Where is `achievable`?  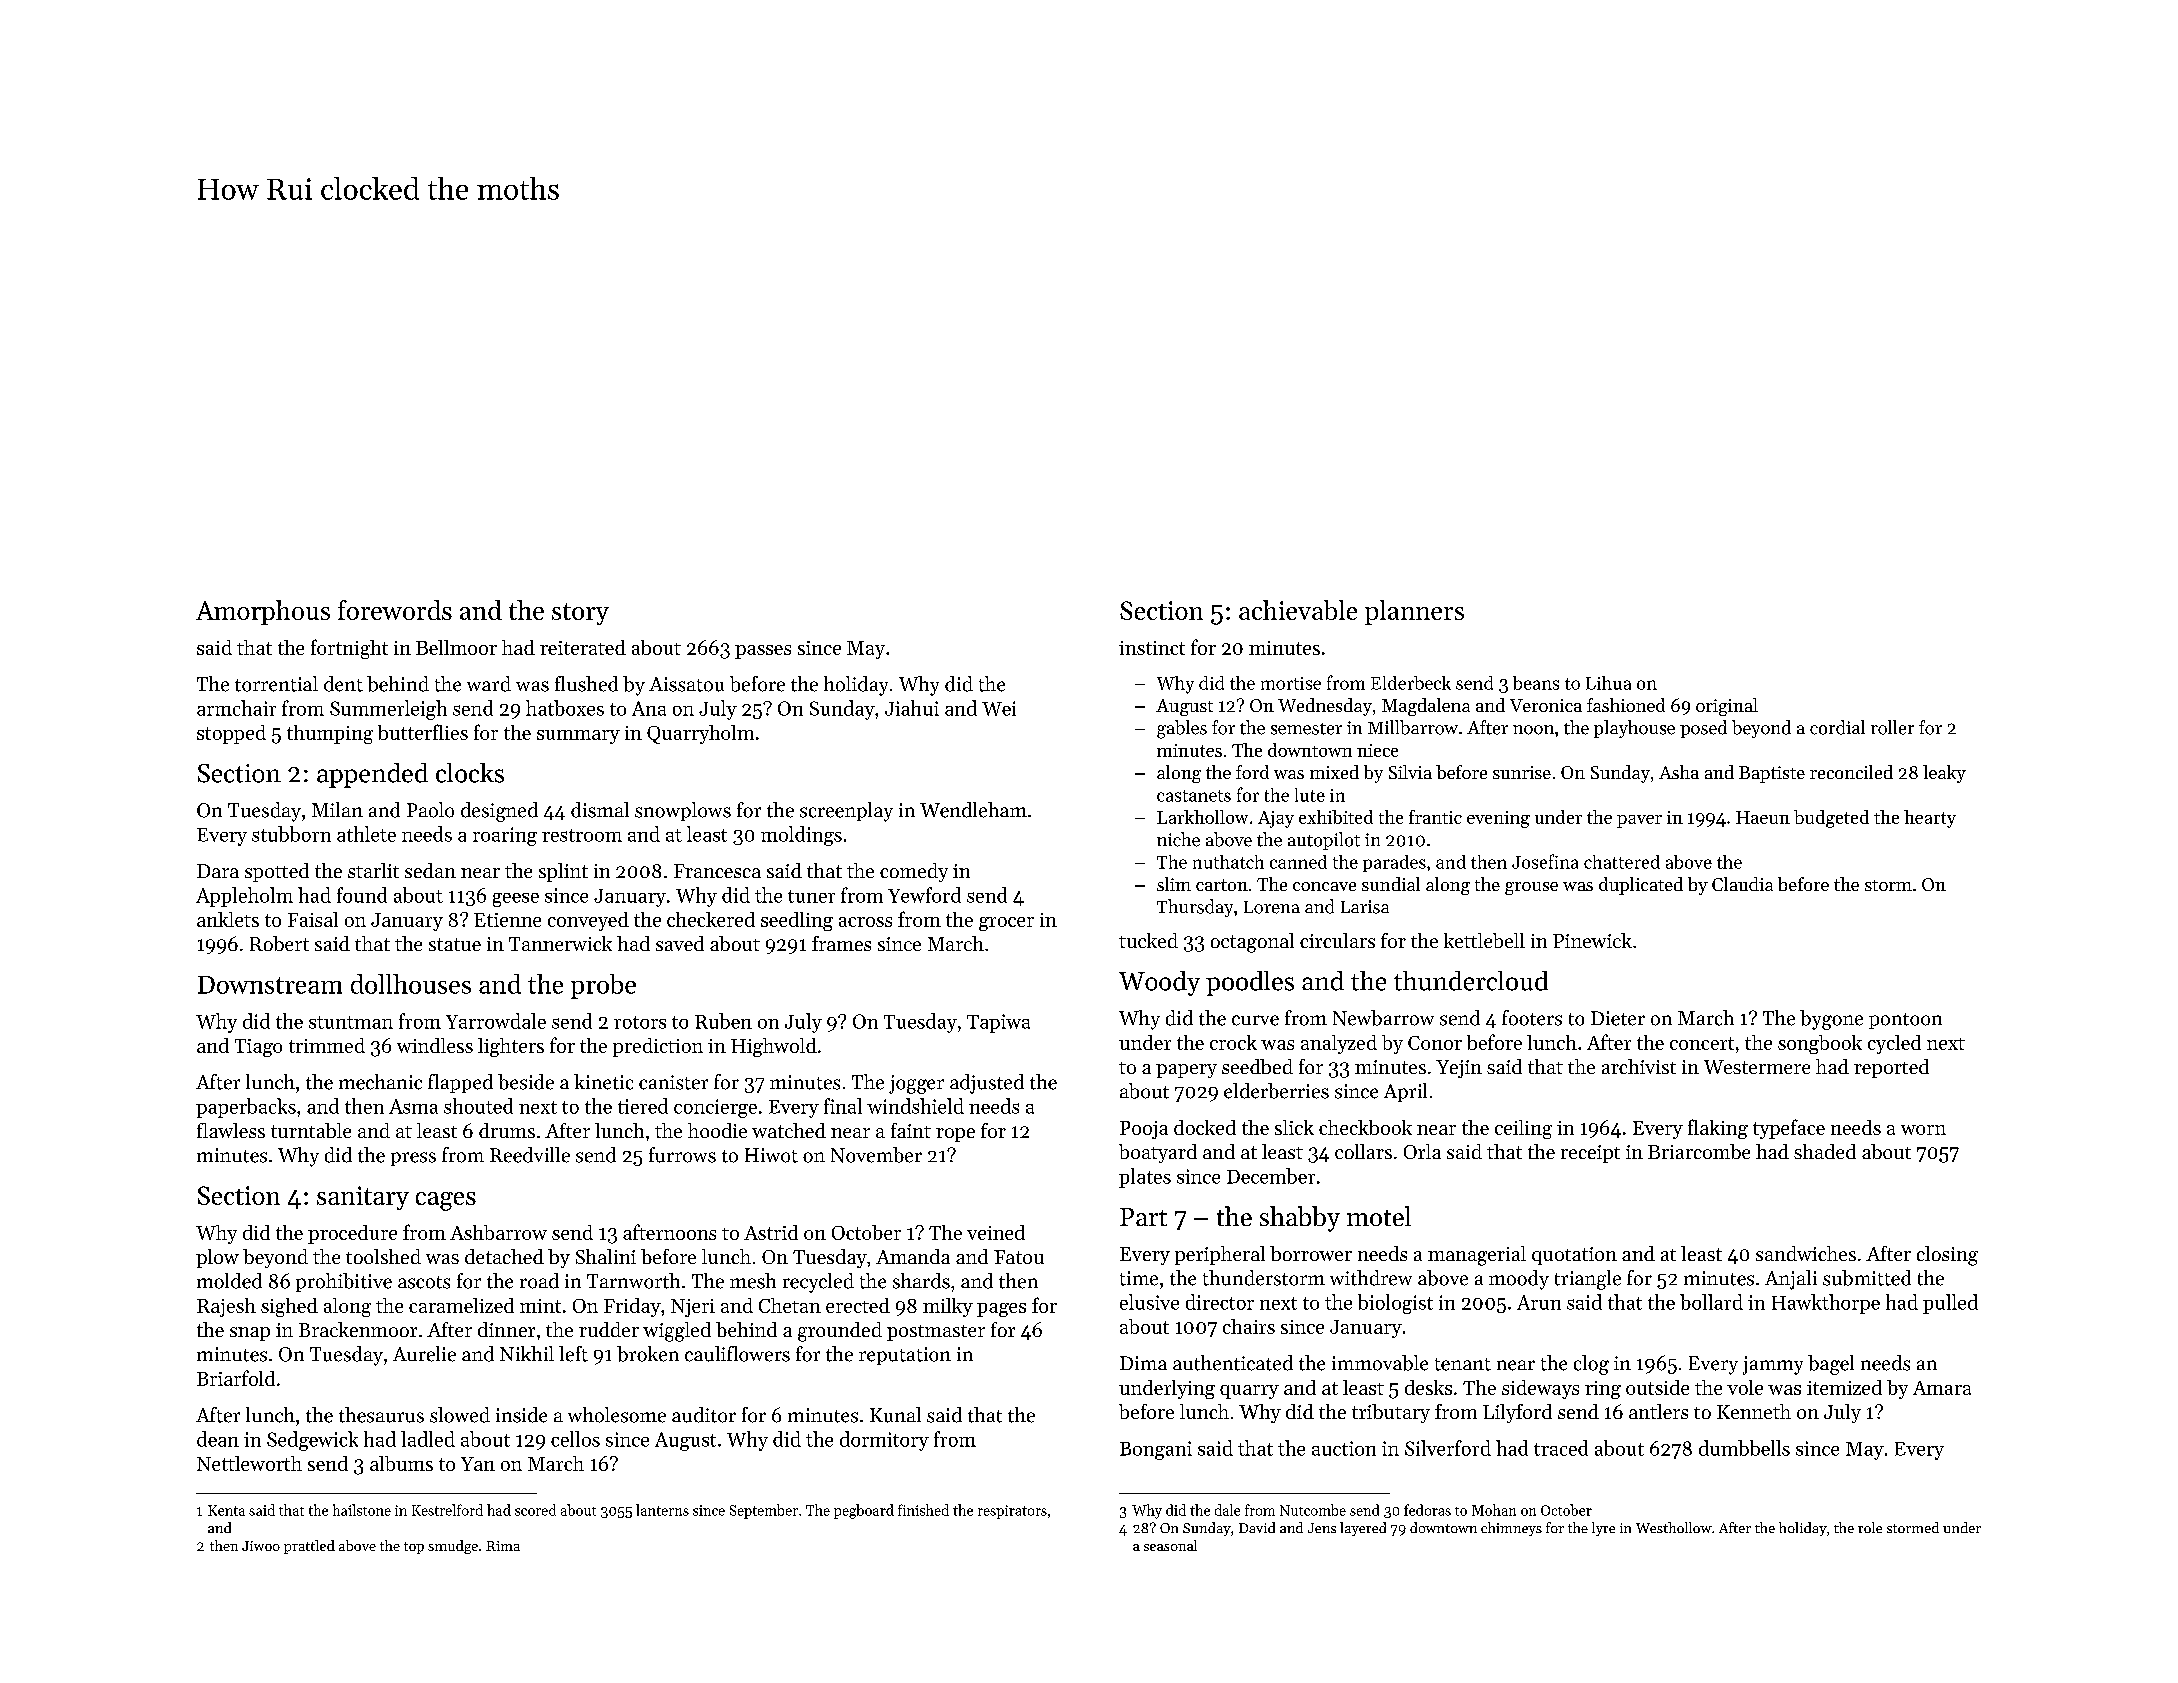
achievable is located at coordinates (1298, 610).
